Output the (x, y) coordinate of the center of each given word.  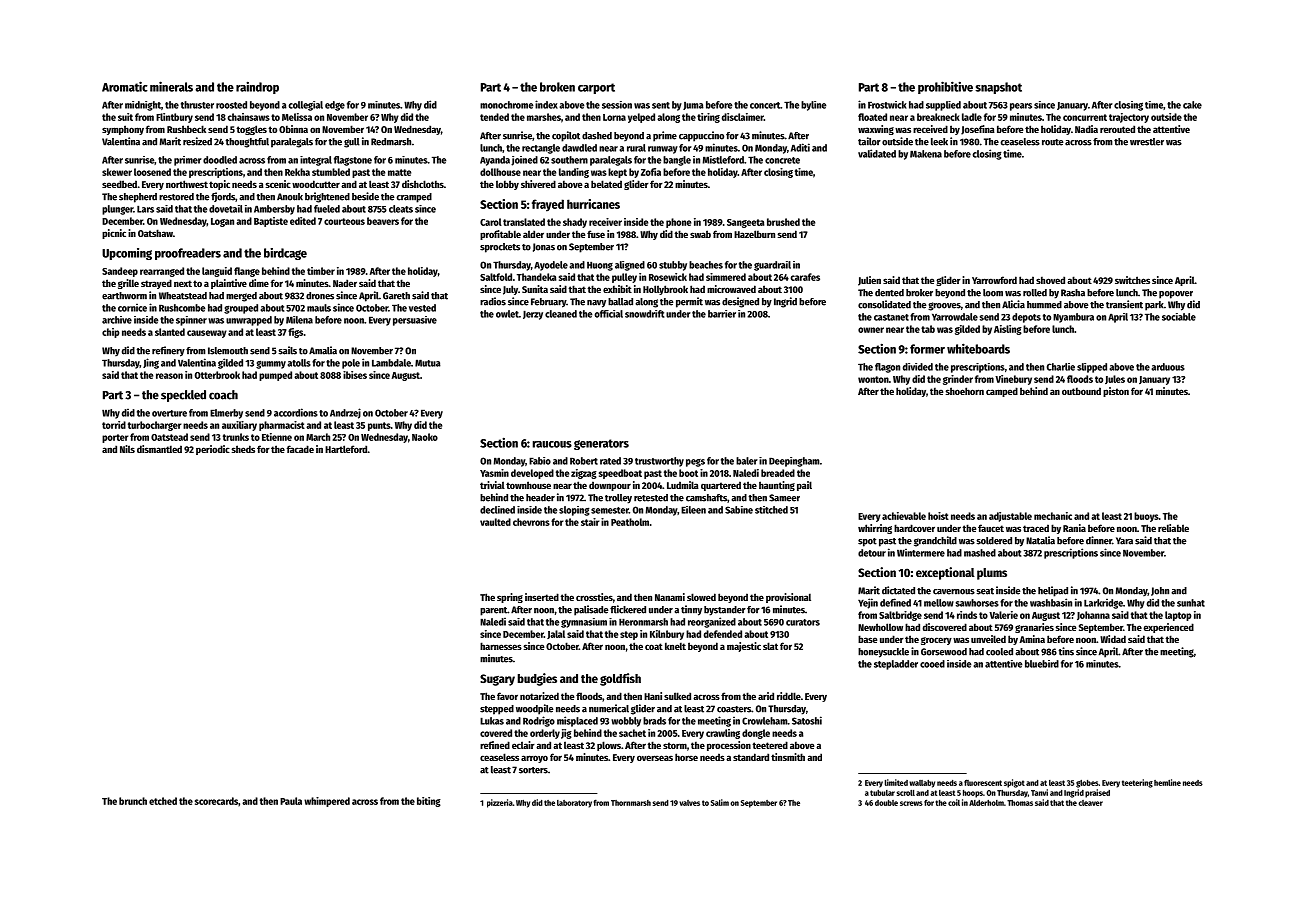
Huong (600, 266)
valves (689, 803)
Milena (299, 320)
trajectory (1129, 118)
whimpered (327, 802)
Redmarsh (391, 142)
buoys (1146, 517)
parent (493, 611)
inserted (542, 597)
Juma (693, 106)
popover (1176, 295)
